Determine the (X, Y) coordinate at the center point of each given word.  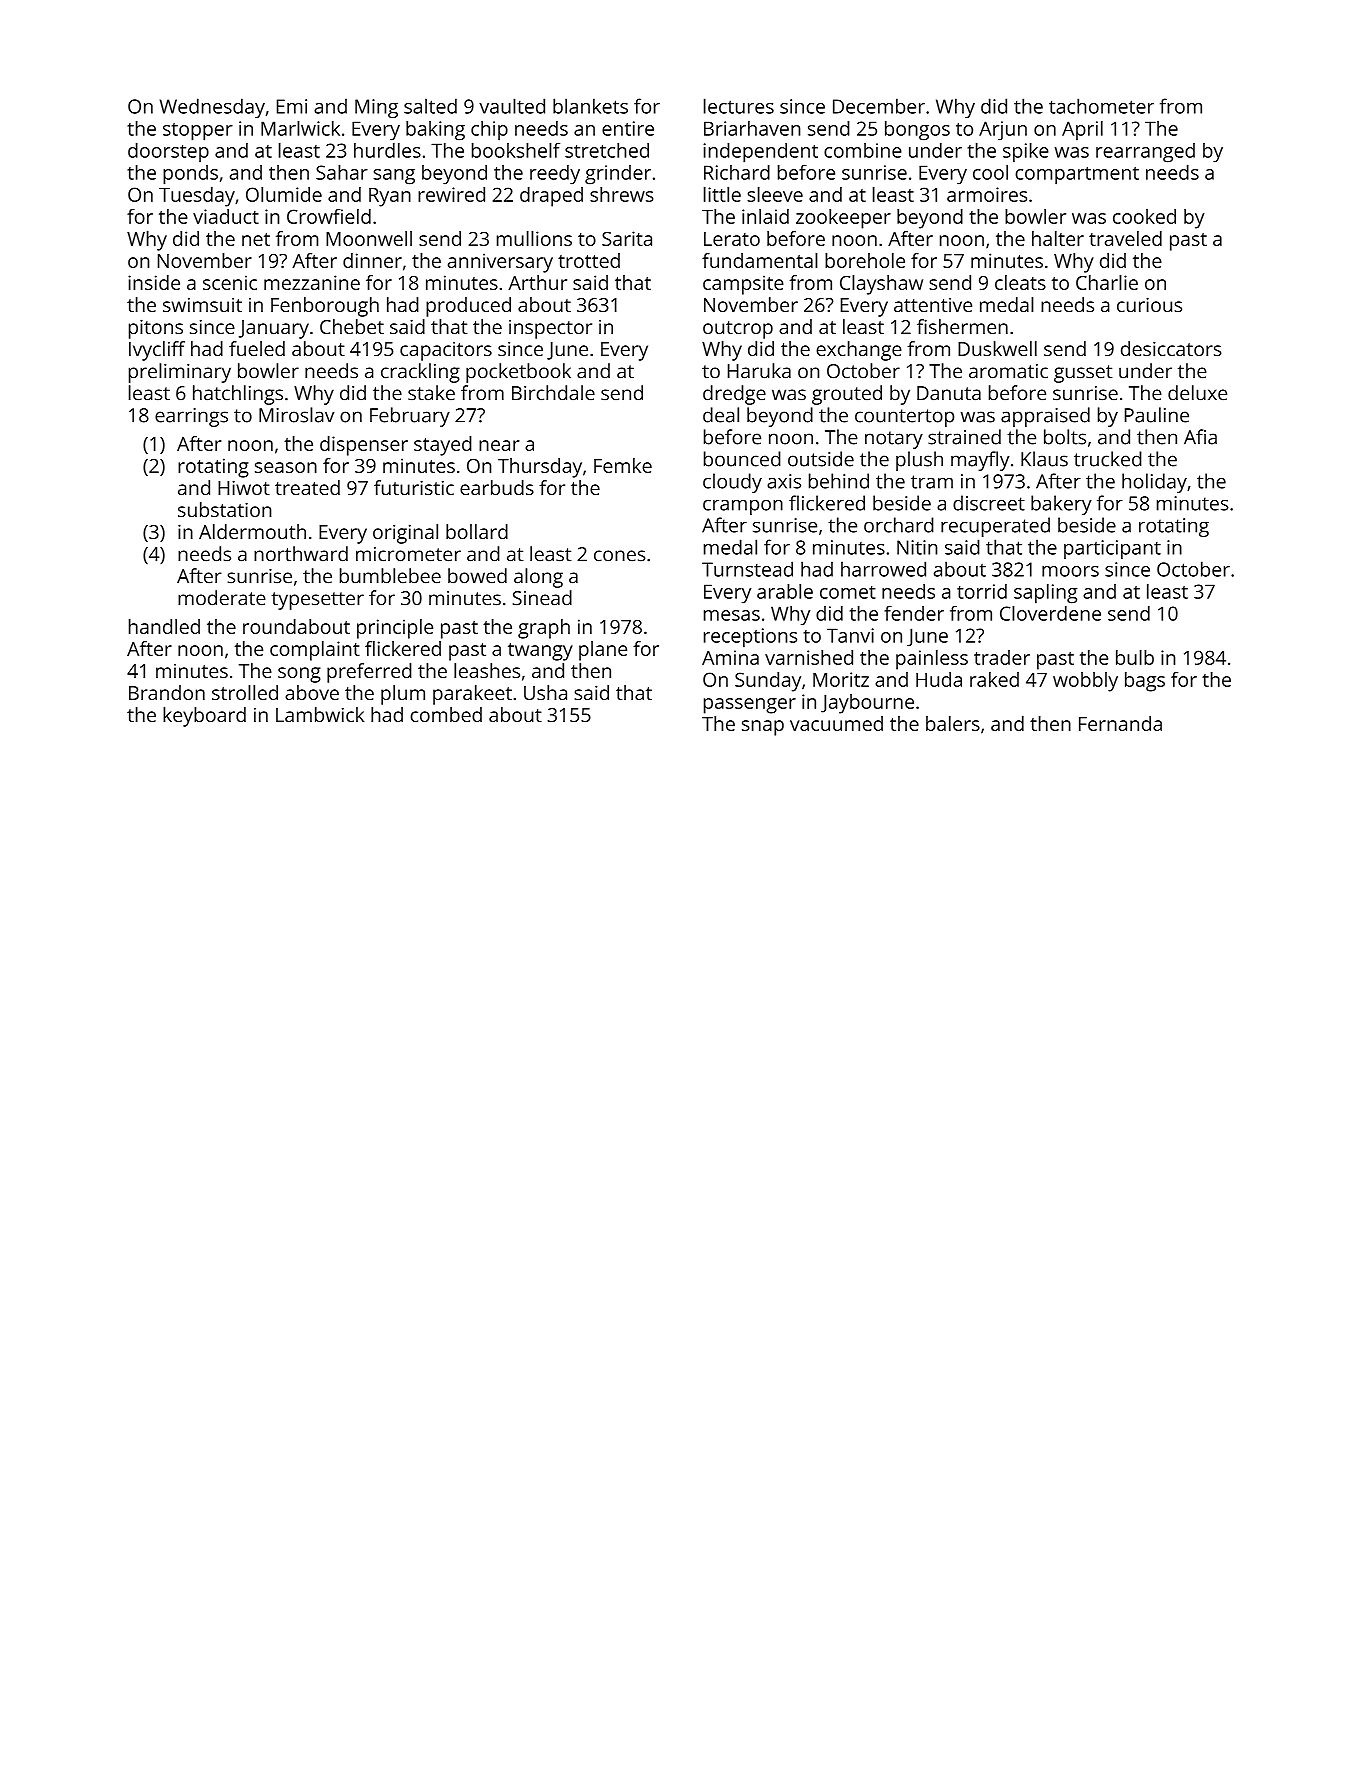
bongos (917, 131)
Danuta (949, 393)
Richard (737, 172)
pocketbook (518, 373)
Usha (545, 692)
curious (1149, 304)
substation (224, 509)
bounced (742, 459)
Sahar (342, 172)
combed (446, 714)
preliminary (180, 373)
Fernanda (1120, 723)
